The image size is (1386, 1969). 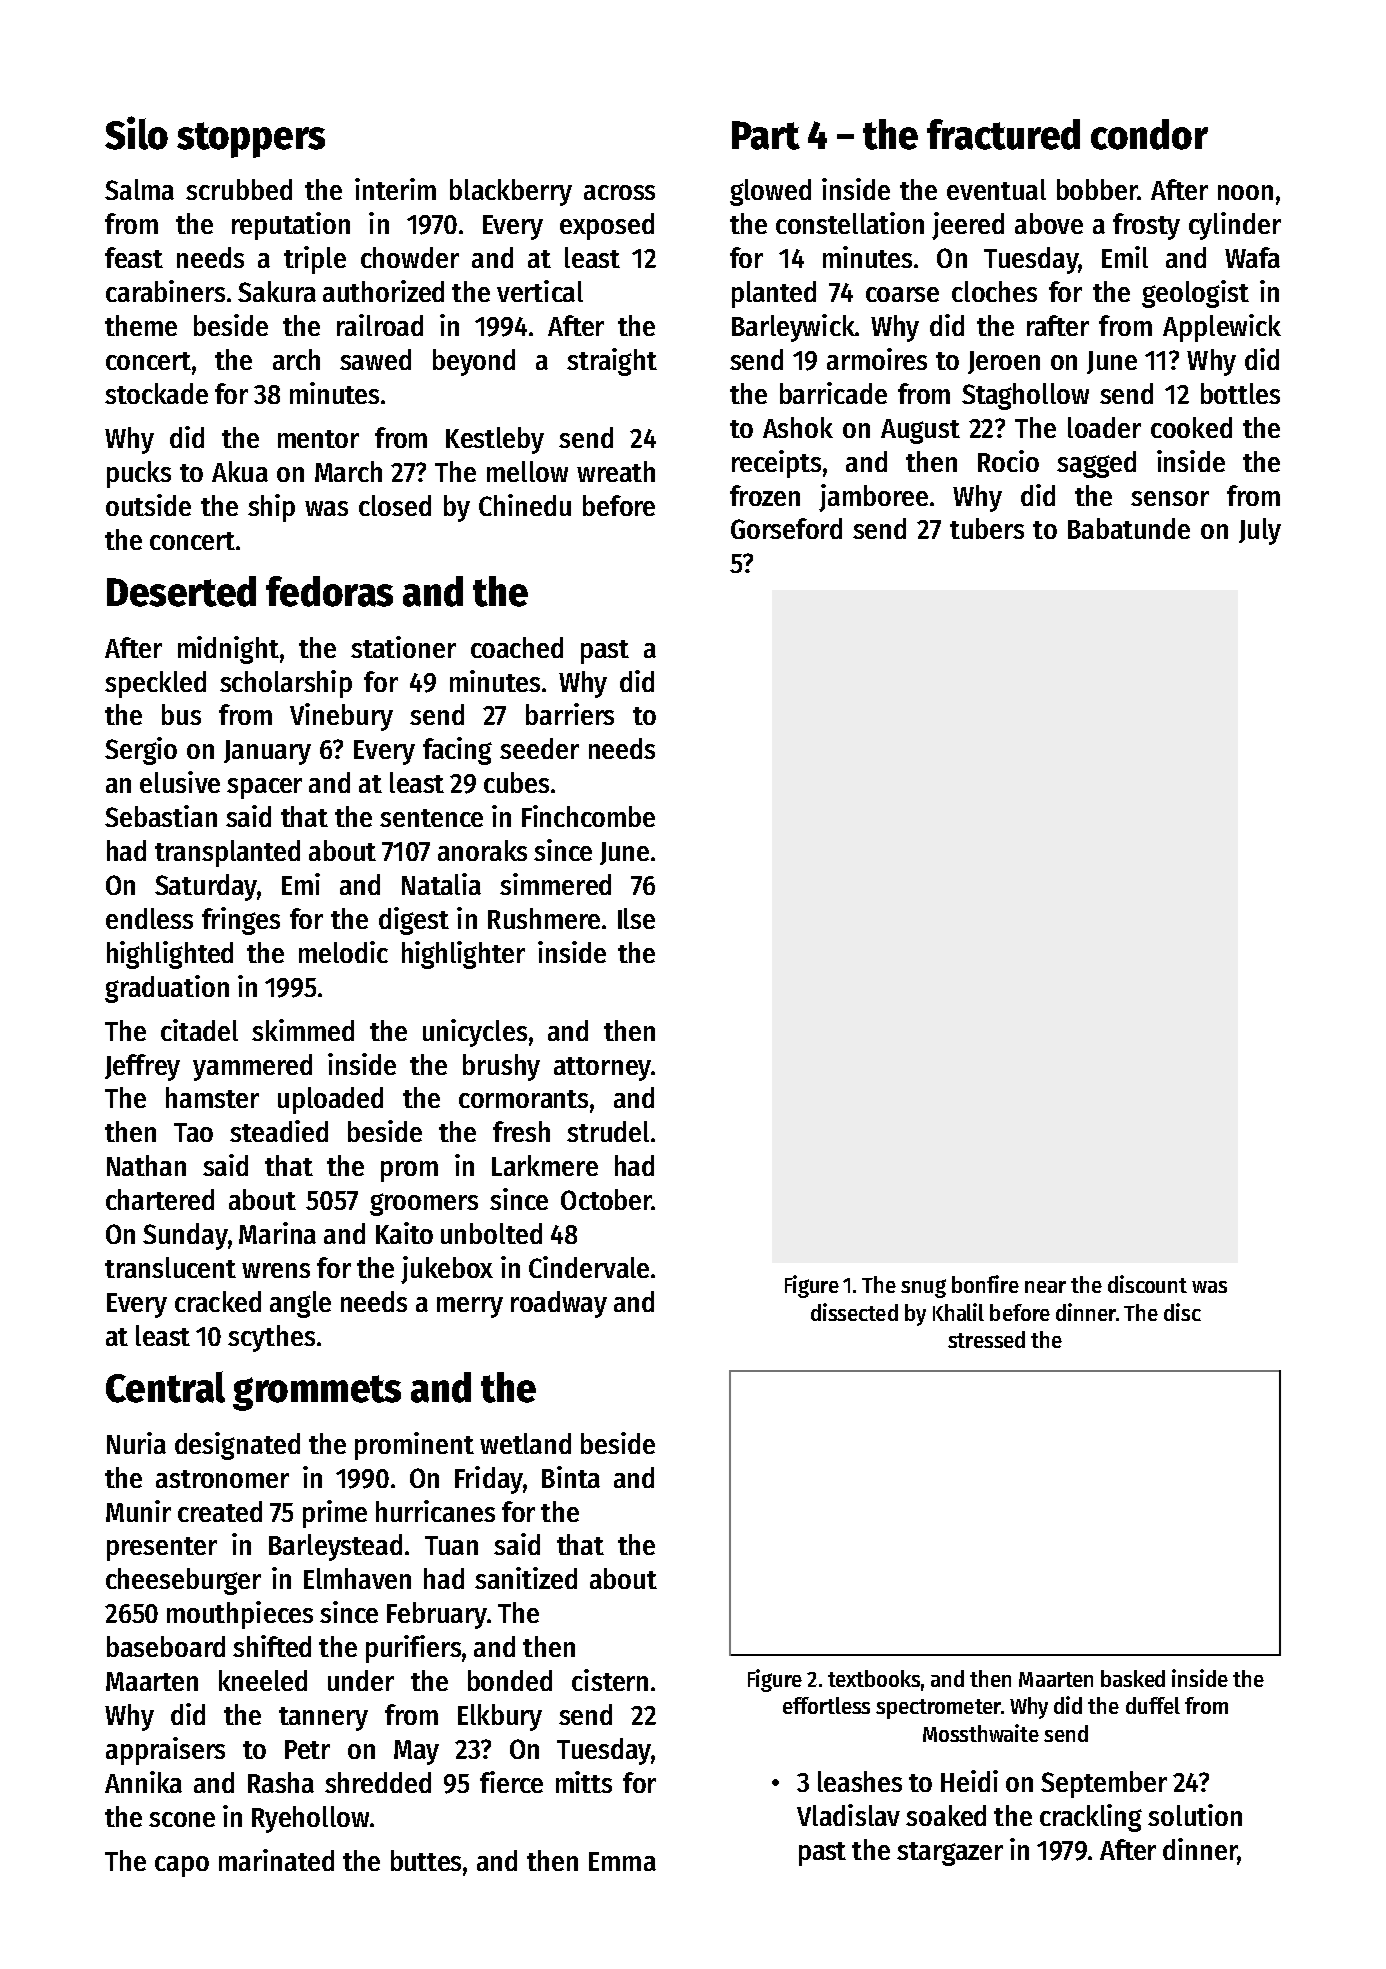 What do you see at coordinates (1240, 393) in the document?
I see `bottles` at bounding box center [1240, 393].
